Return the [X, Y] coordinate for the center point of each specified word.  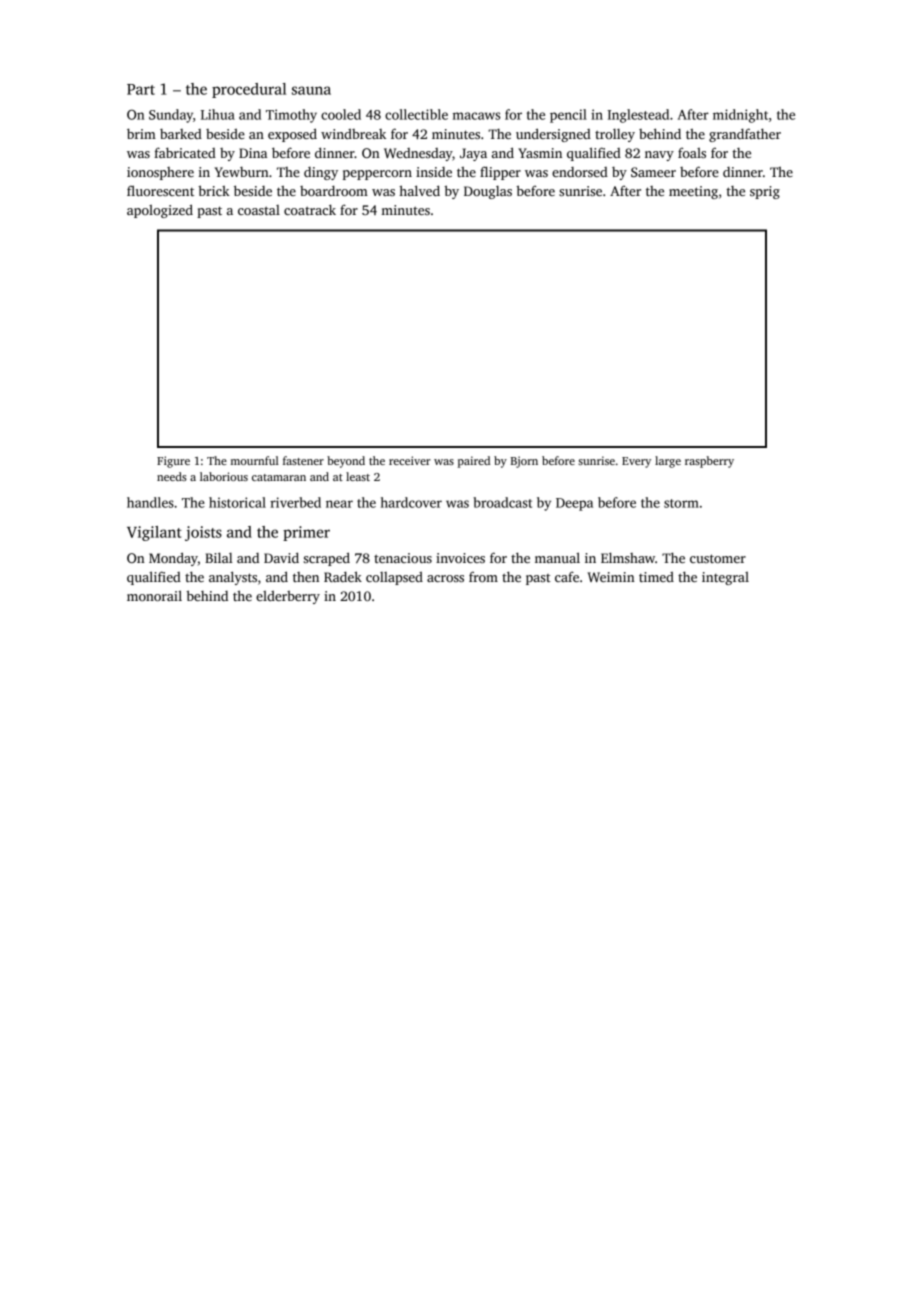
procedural [249, 90]
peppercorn [377, 175]
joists [203, 533]
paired [474, 462]
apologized [160, 211]
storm [681, 503]
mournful [255, 460]
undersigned [553, 135]
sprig [765, 192]
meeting [693, 192]
